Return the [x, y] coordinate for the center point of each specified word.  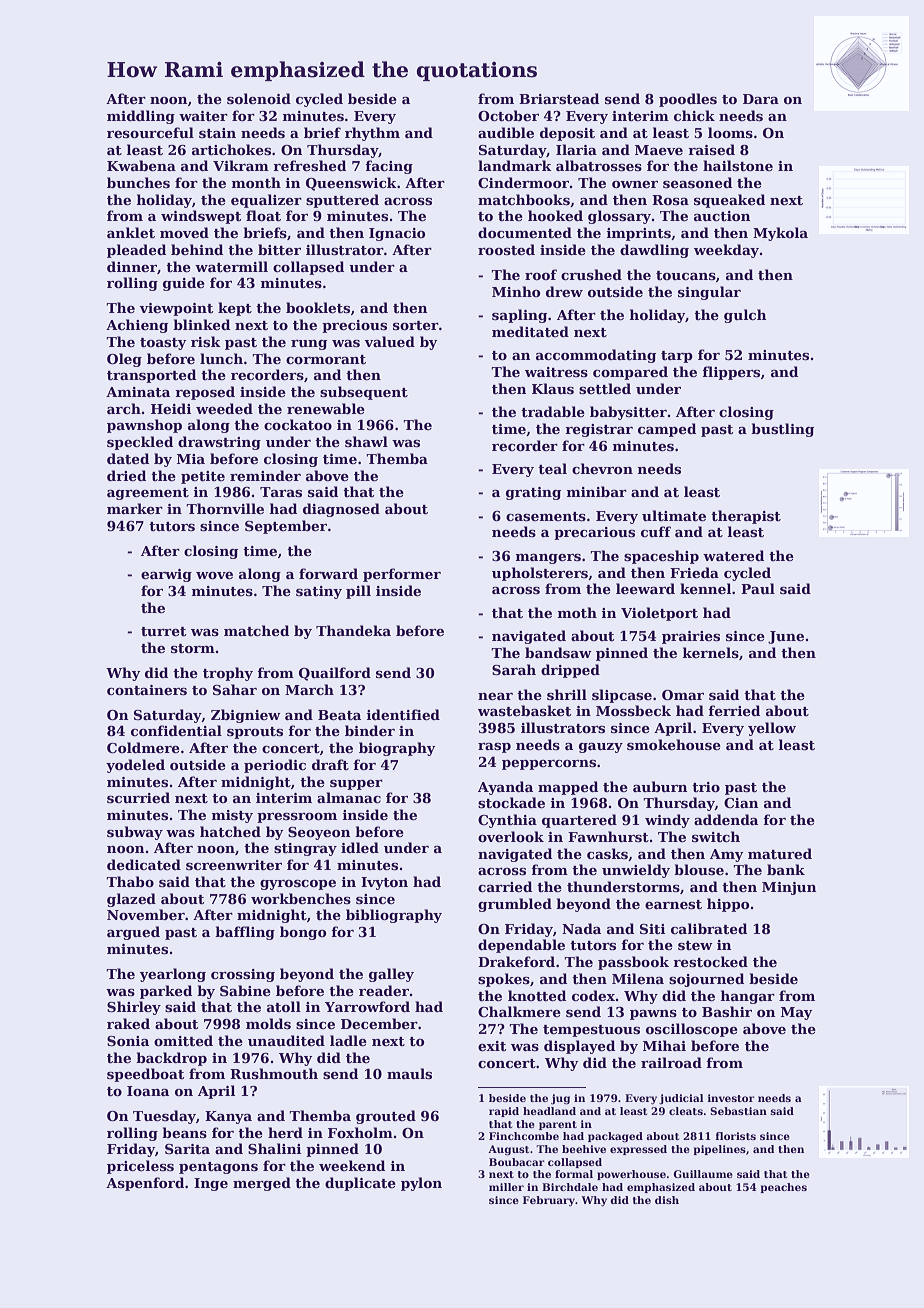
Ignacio [397, 234]
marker [135, 508]
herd [285, 1132]
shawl [366, 441]
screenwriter [234, 865]
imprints [639, 234]
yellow [772, 729]
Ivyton [384, 883]
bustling [782, 430]
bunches [138, 182]
